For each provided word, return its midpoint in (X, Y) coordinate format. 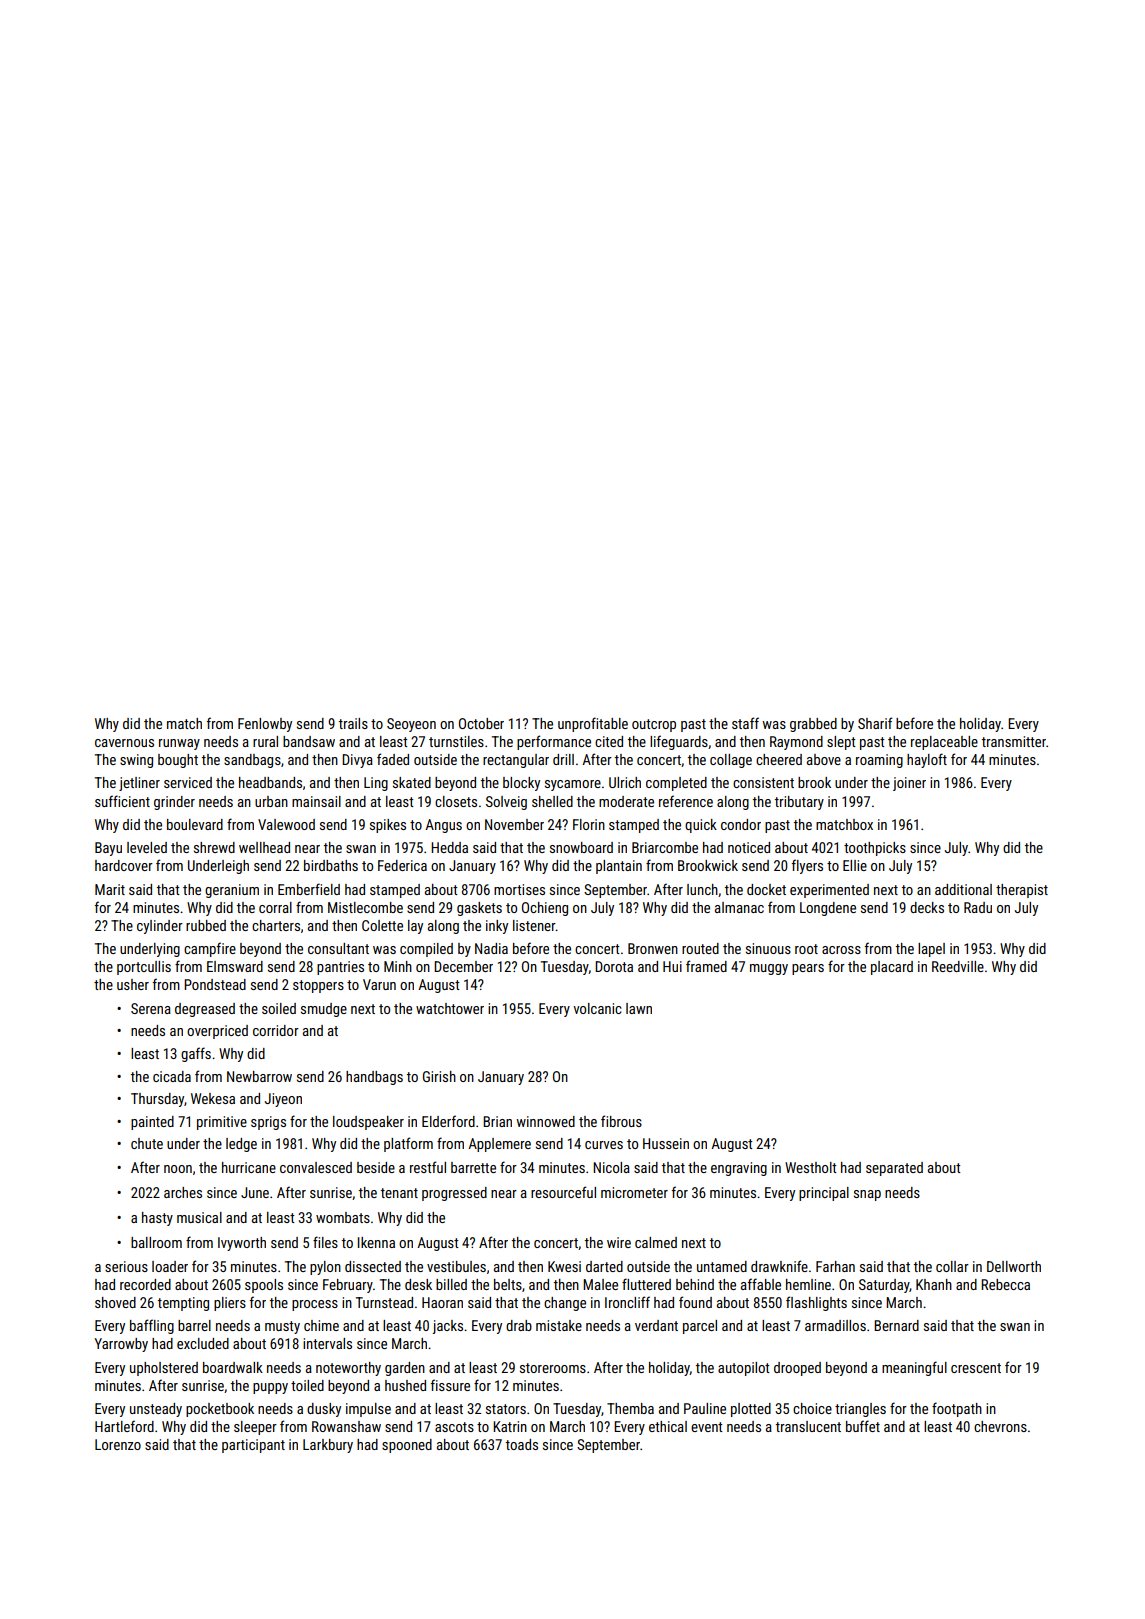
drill (563, 759)
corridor (276, 1030)
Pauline (705, 1408)
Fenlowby (265, 725)
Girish (439, 1076)
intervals (327, 1343)
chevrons (1000, 1426)
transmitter (1014, 741)
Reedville (958, 966)
